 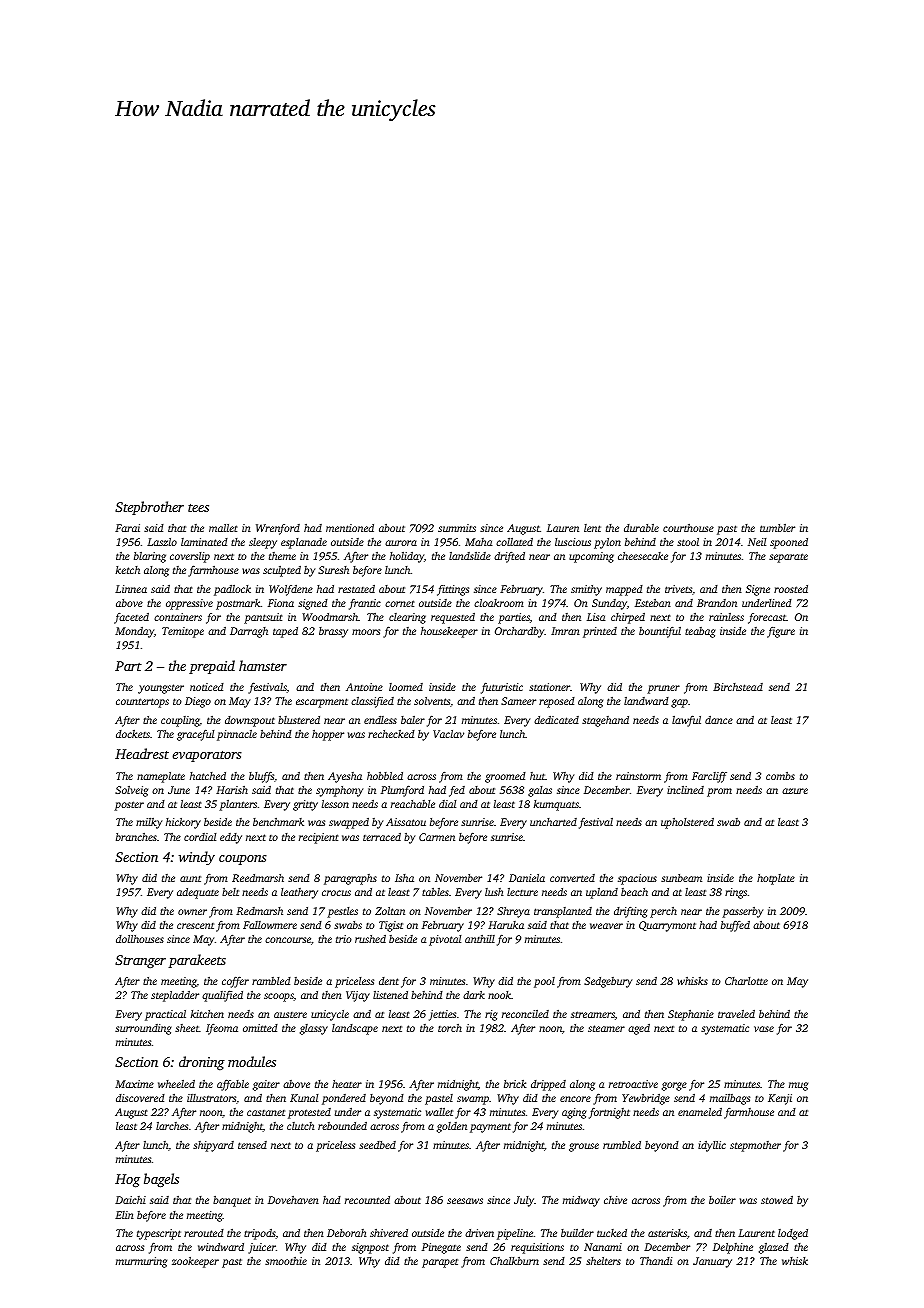 I want to click on trivets, so click(x=678, y=589).
